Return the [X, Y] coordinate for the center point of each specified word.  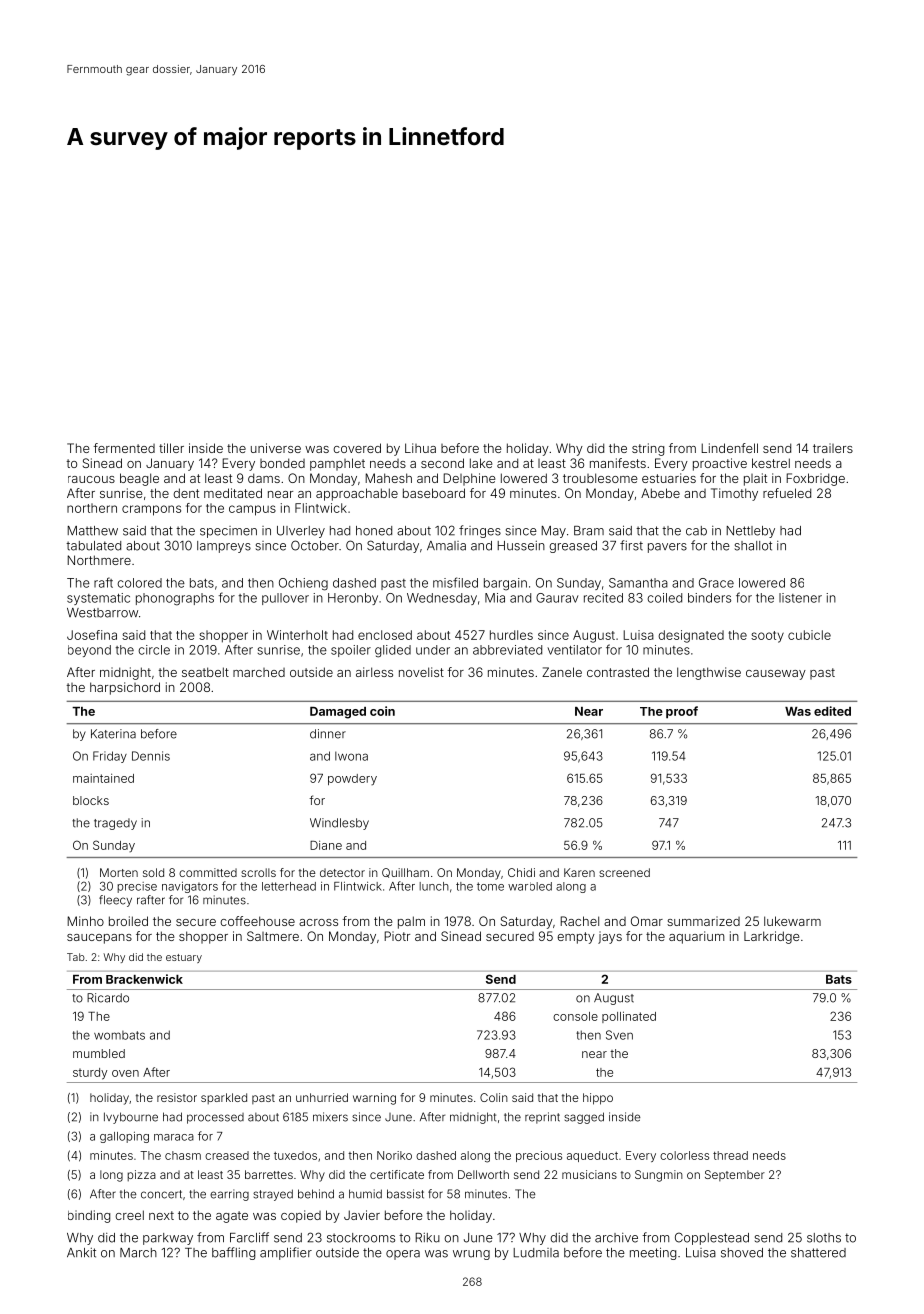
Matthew [92, 531]
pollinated [629, 1017]
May [553, 532]
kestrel [771, 463]
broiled [128, 921]
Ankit [81, 1253]
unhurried [322, 1097]
